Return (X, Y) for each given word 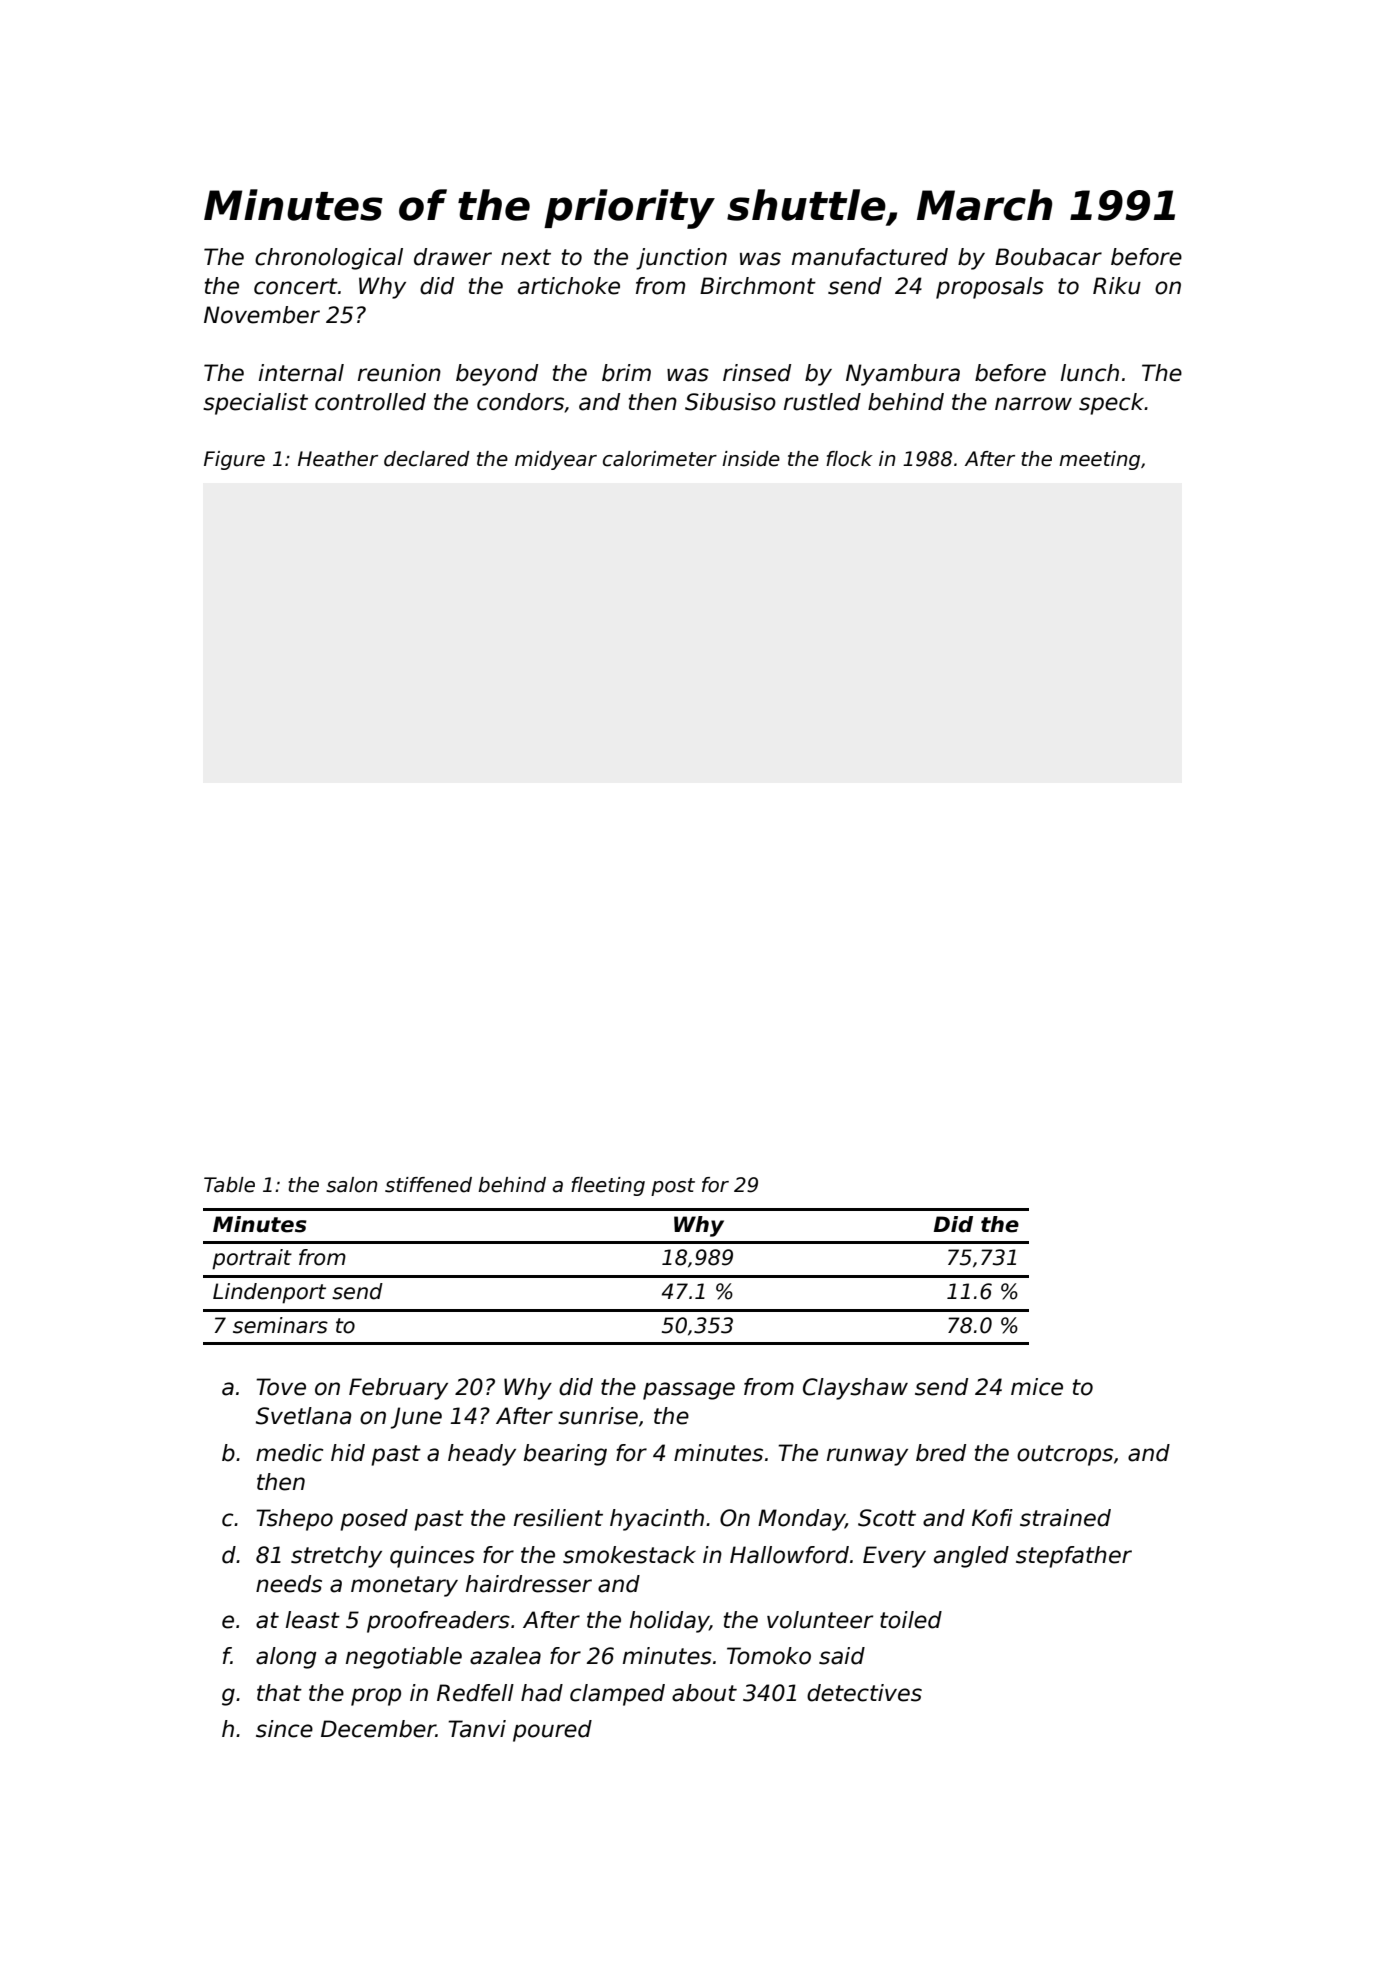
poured (552, 1731)
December (378, 1729)
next (526, 257)
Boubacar (1048, 257)
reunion (399, 373)
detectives (864, 1693)
